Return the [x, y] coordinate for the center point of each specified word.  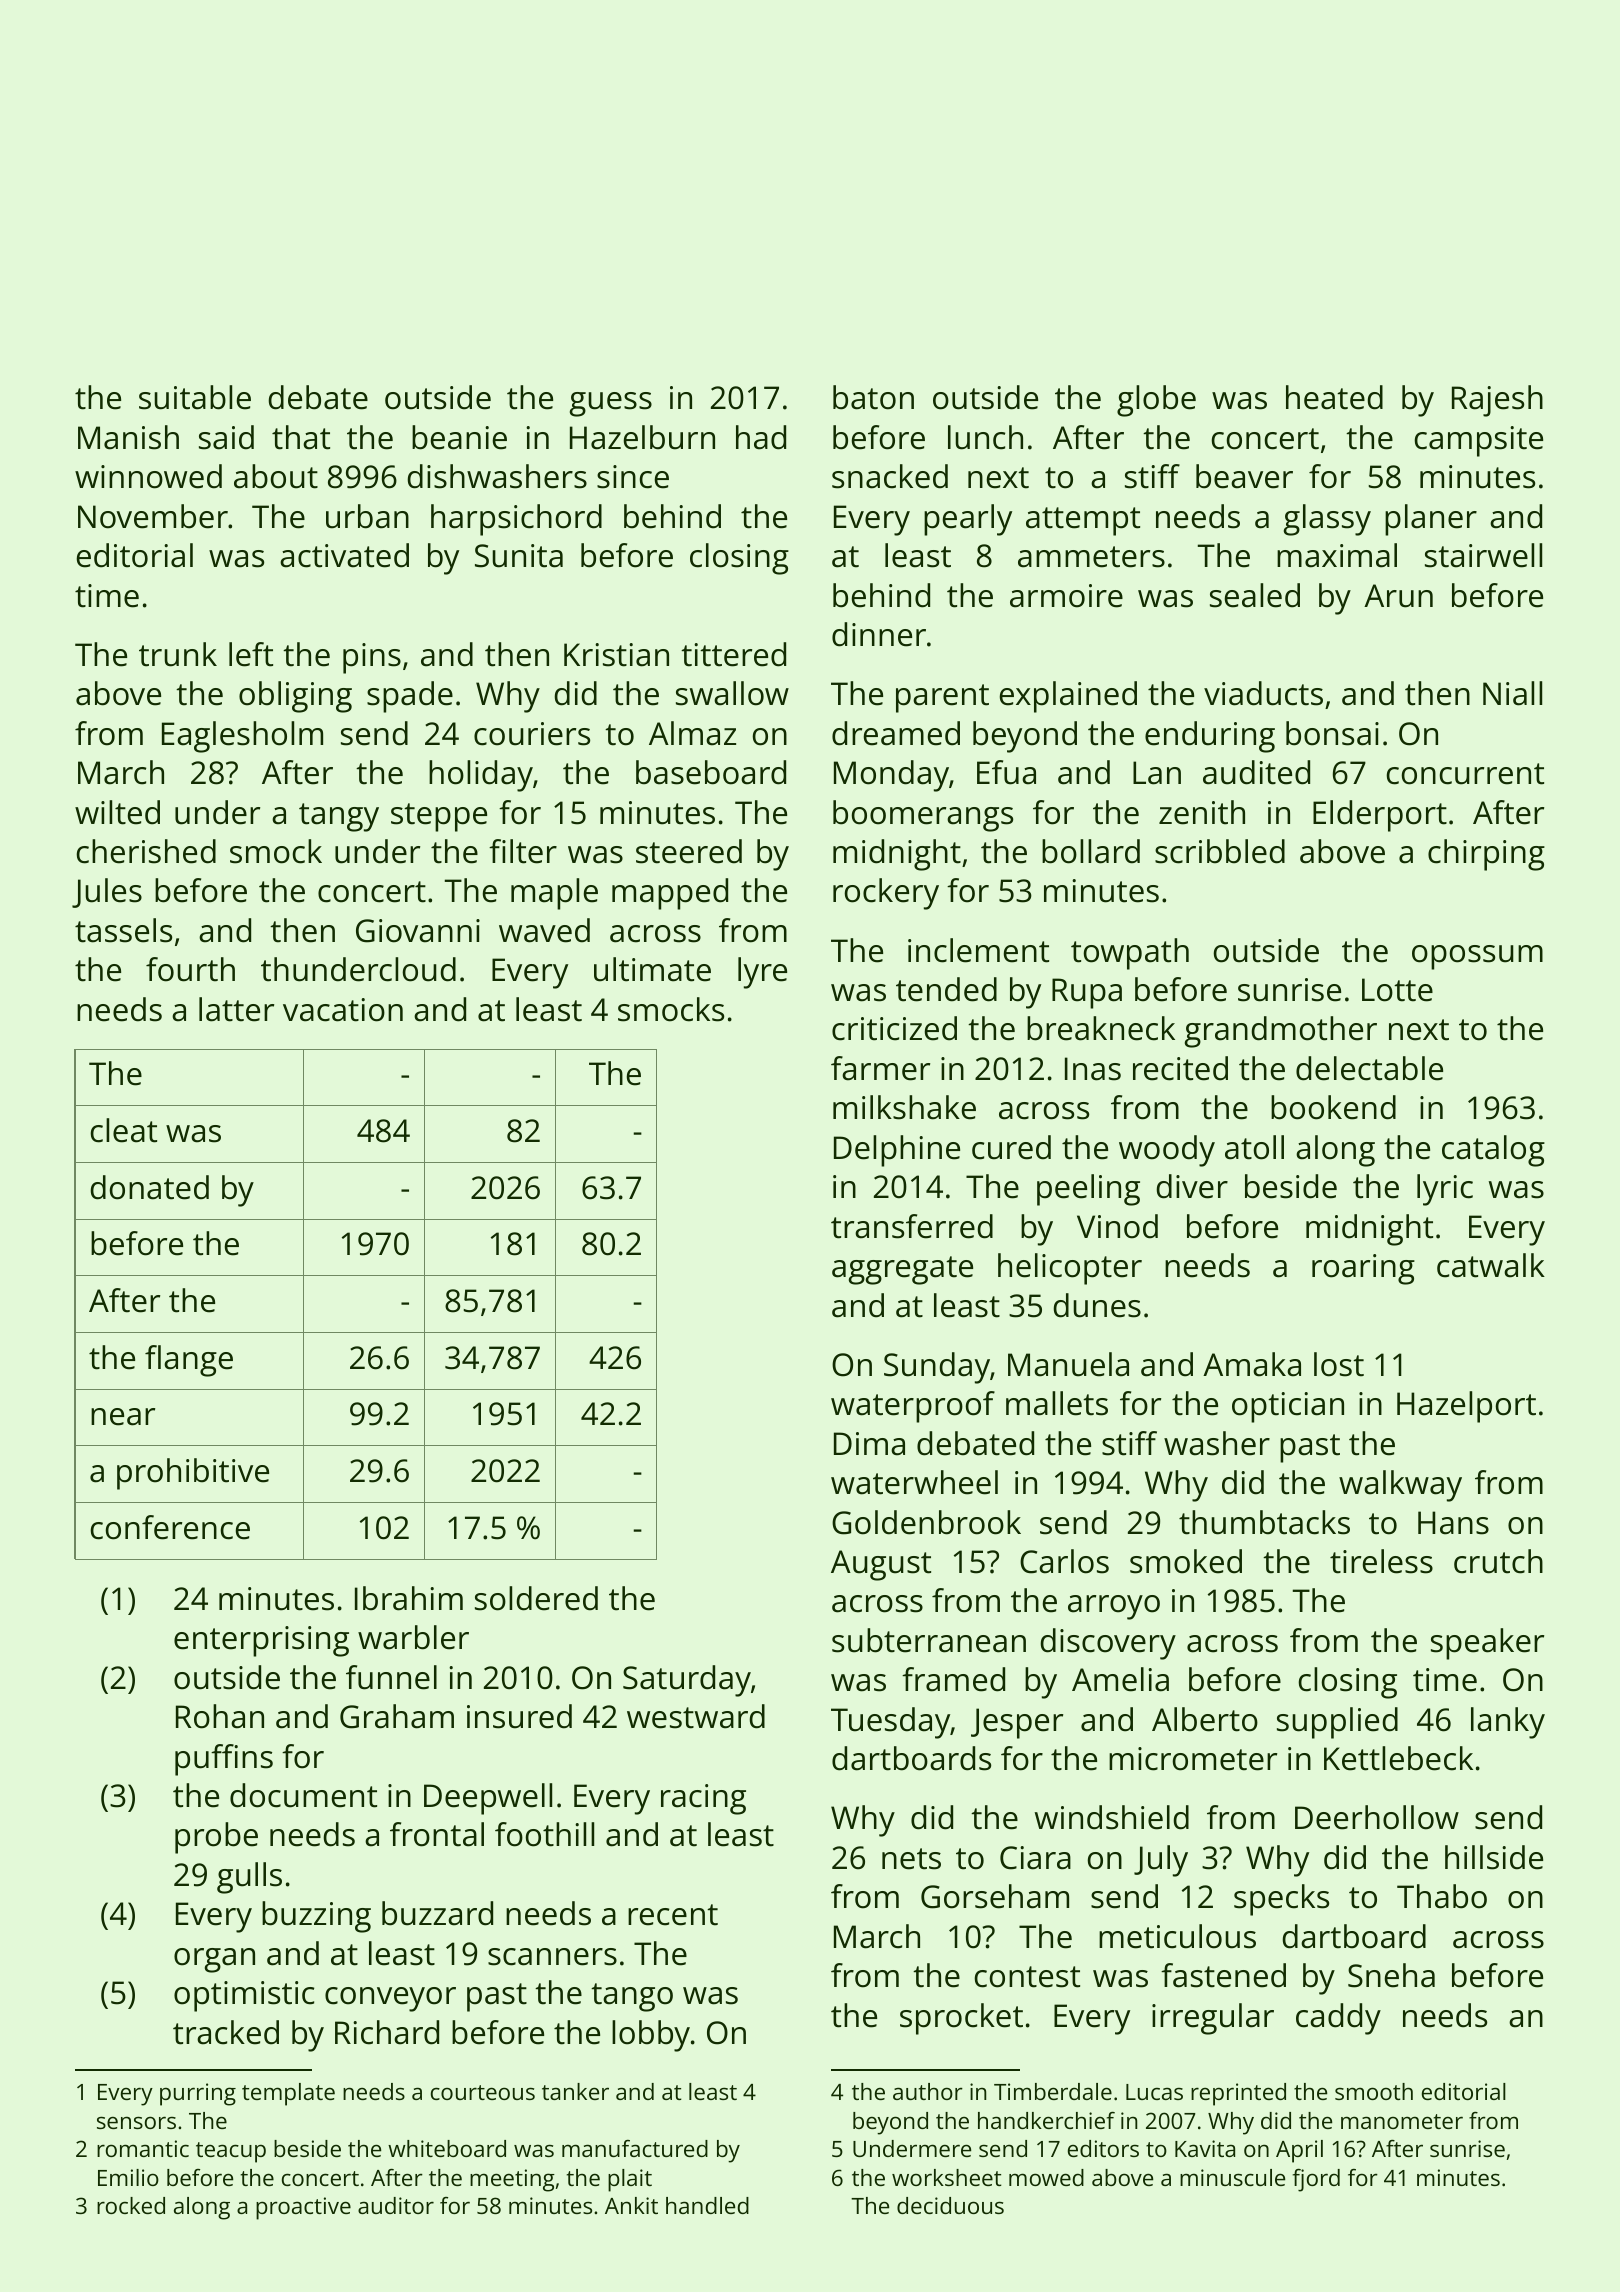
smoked [1186, 1561]
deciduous [950, 2205]
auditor [396, 2205]
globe [1156, 401]
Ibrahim [409, 1598]
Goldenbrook [926, 1522]
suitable [195, 397]
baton [873, 397]
